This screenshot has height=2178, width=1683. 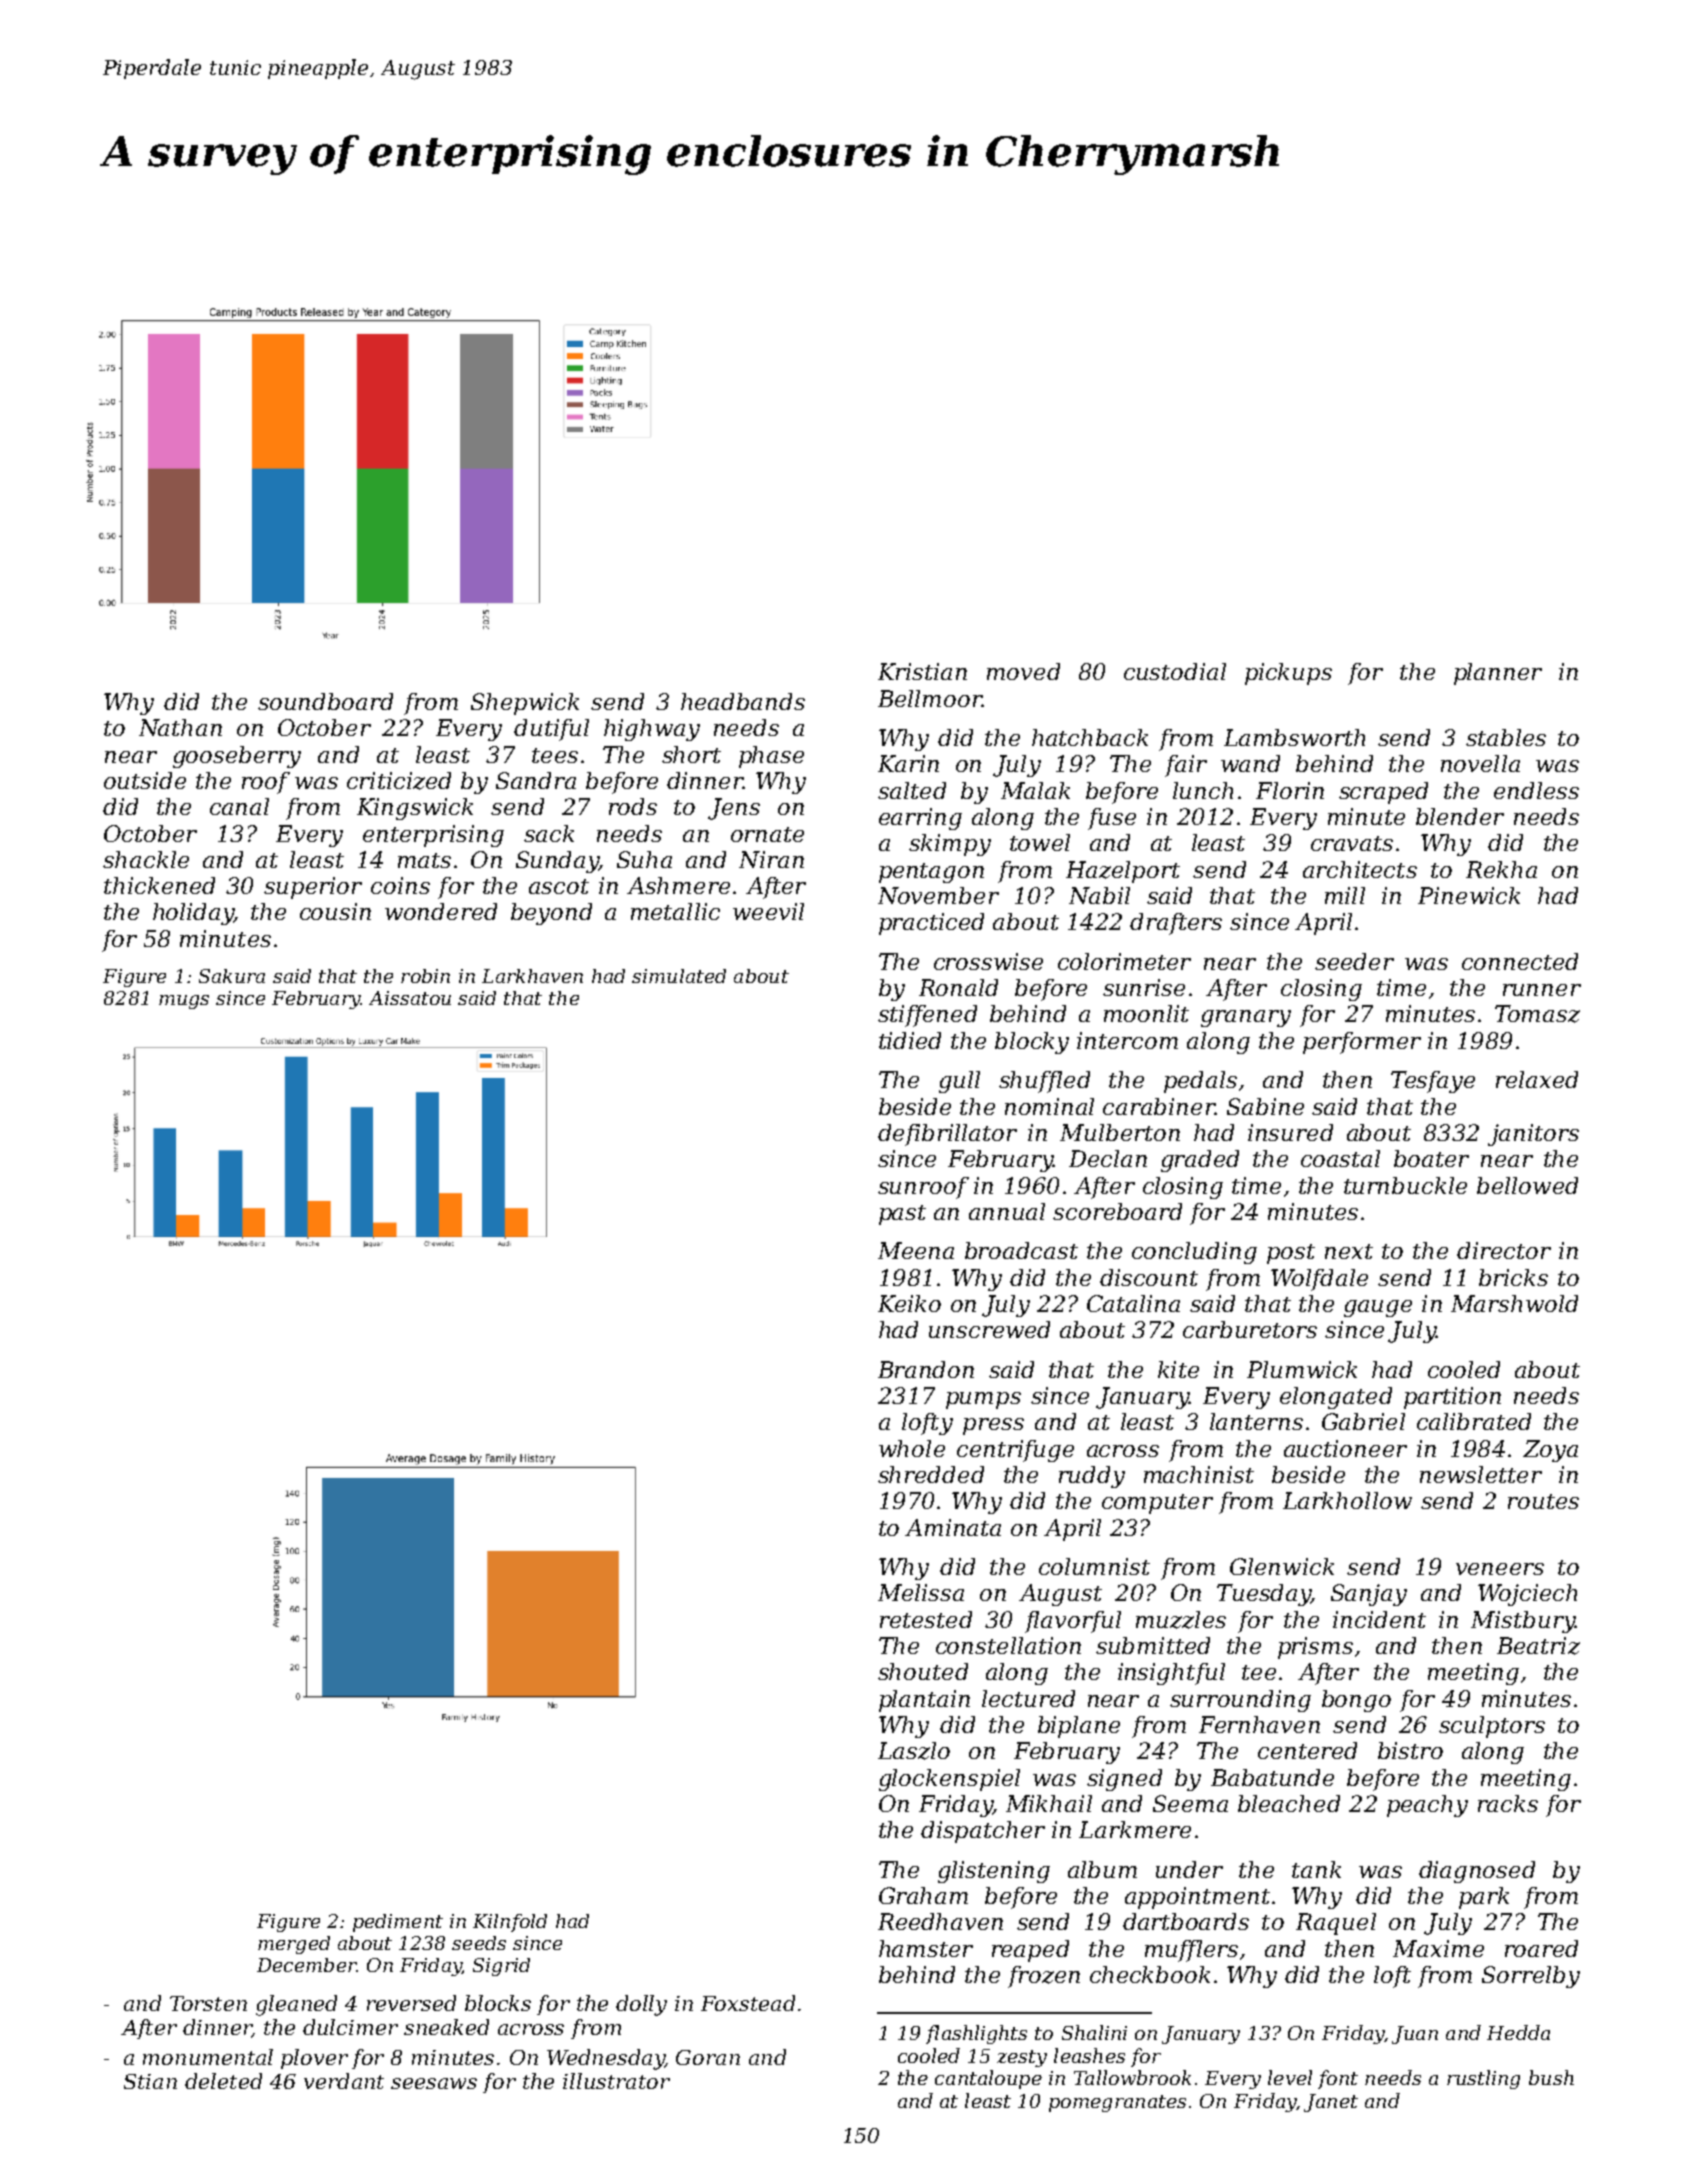 What do you see at coordinates (912, 1448) in the screenshot?
I see `whole` at bounding box center [912, 1448].
